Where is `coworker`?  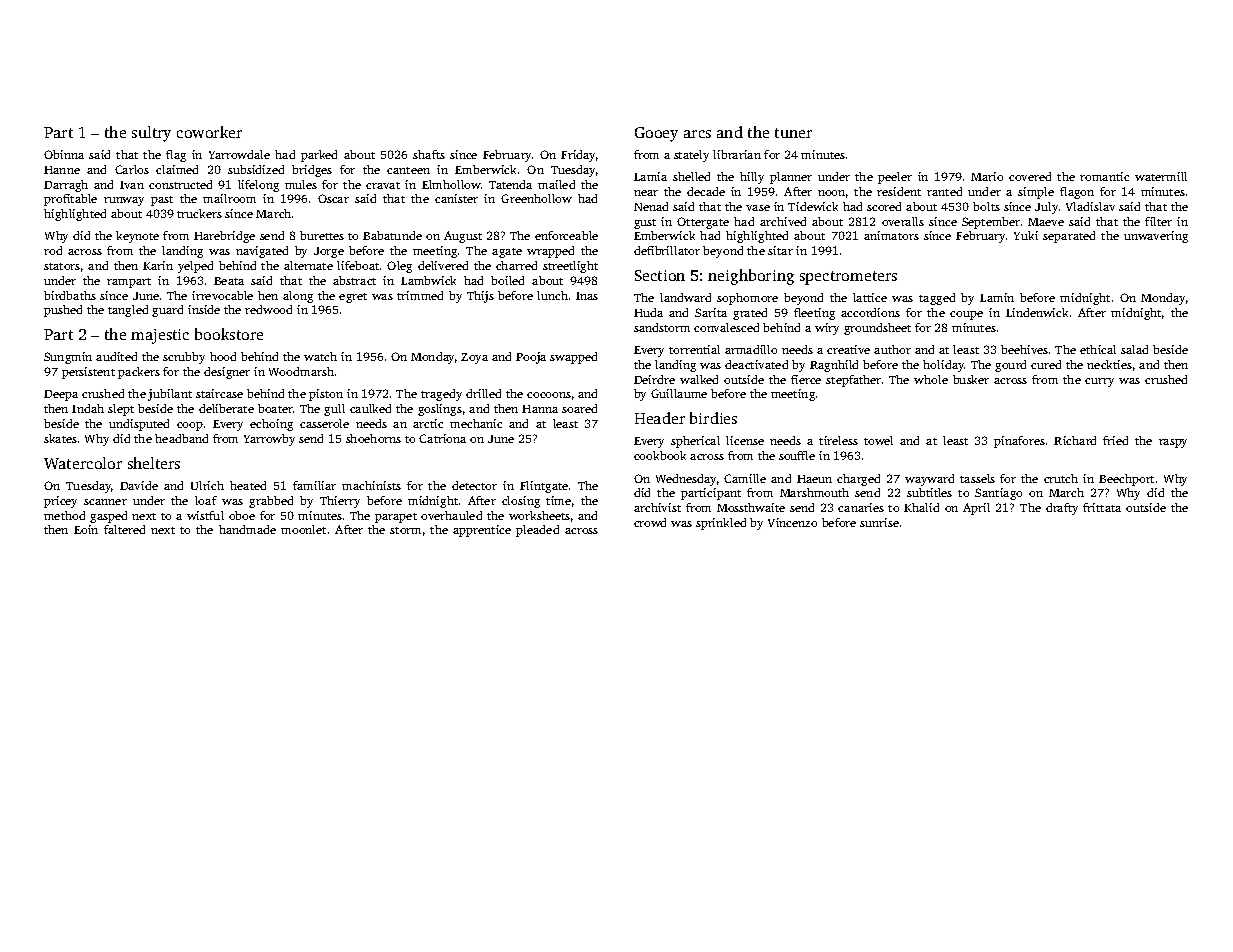
coworker is located at coordinates (209, 132).
